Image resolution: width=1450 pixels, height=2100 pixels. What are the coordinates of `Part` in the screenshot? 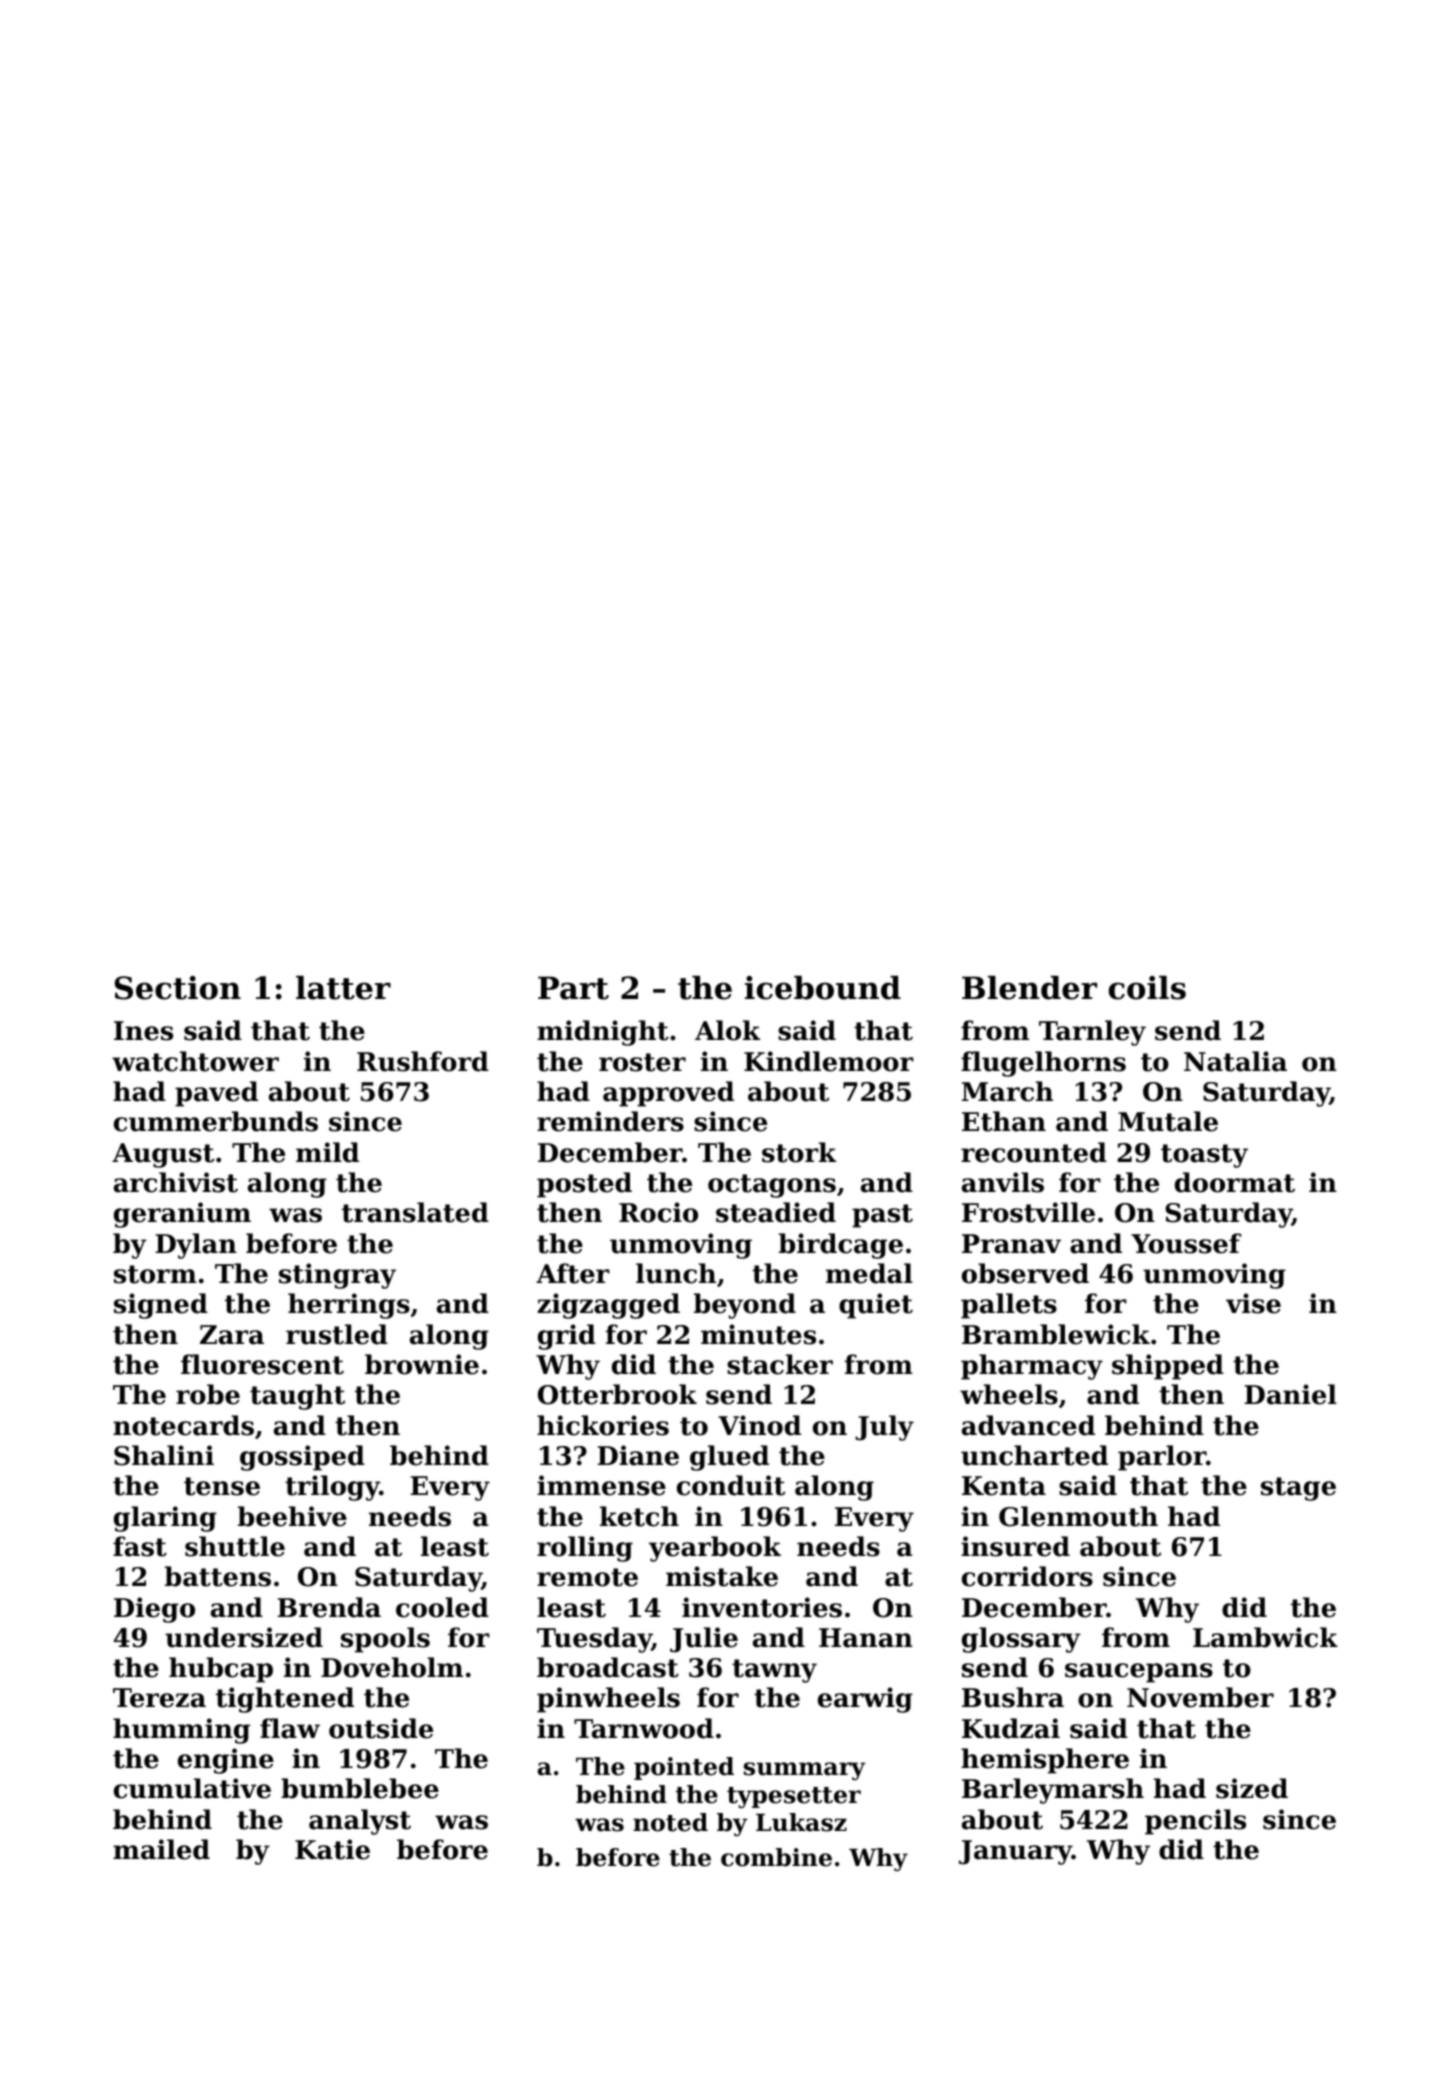 It's located at (573, 988).
